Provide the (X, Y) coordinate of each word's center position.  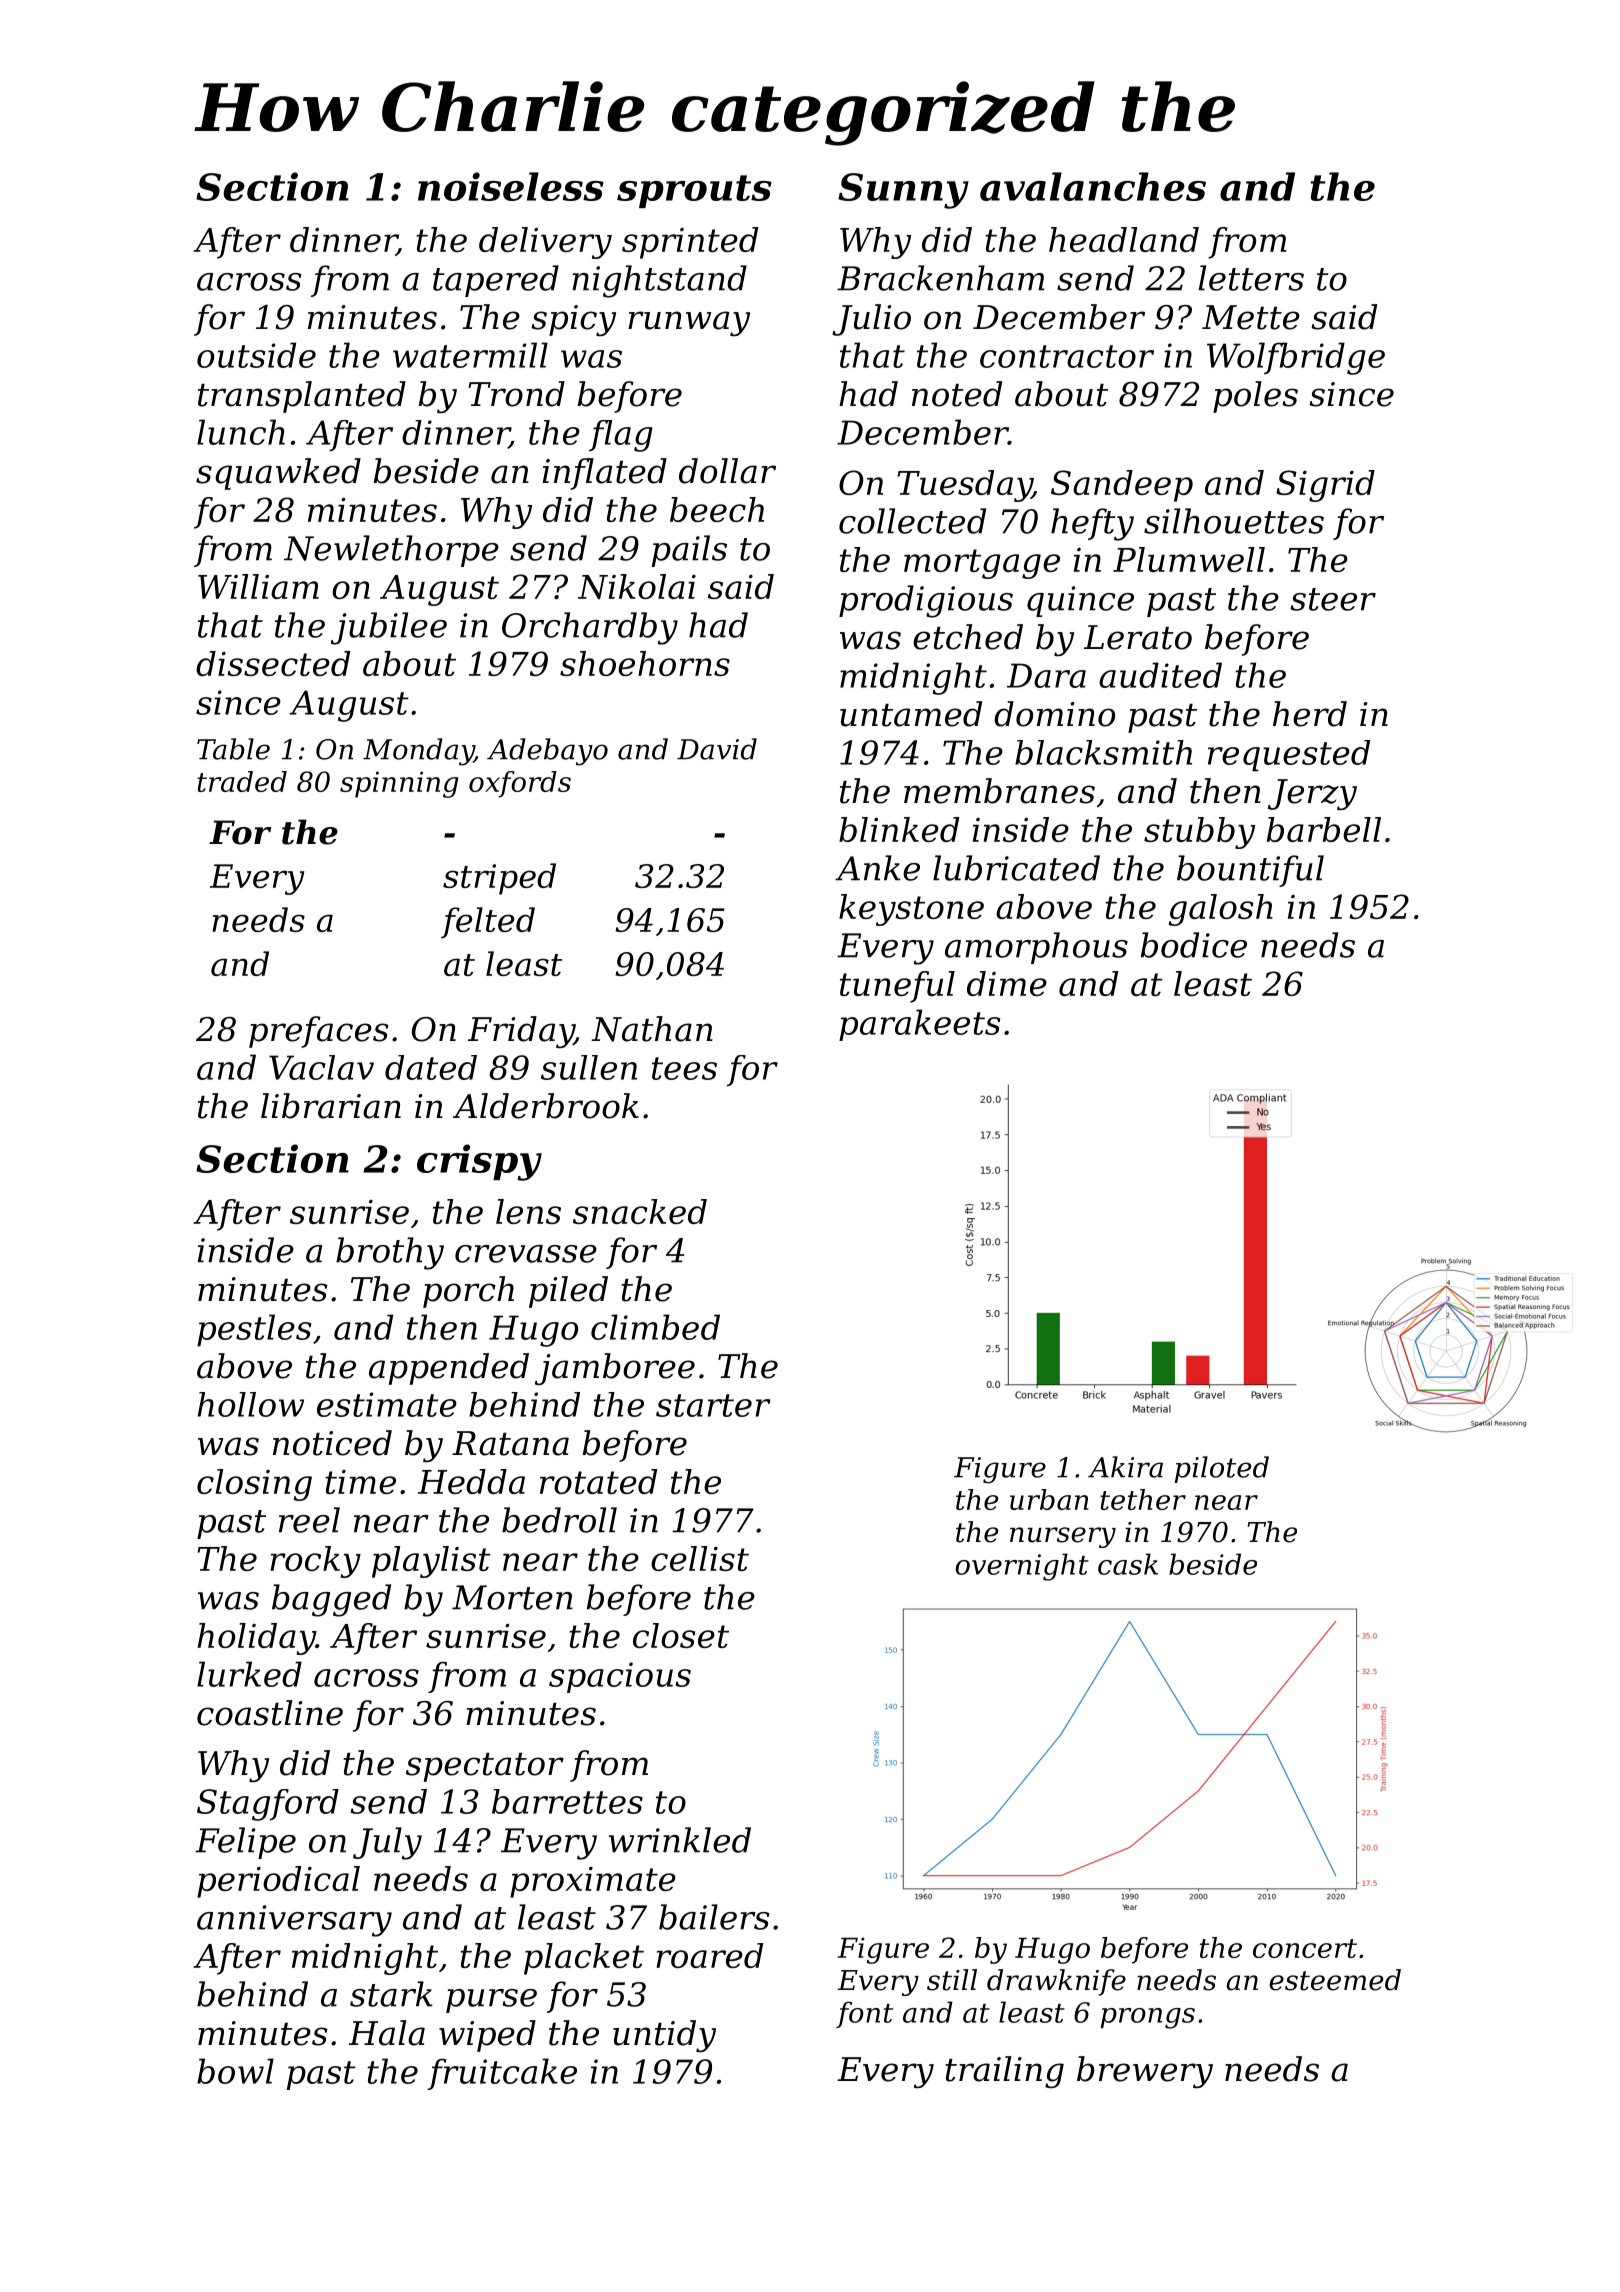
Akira (1125, 1467)
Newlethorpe (391, 551)
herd (1310, 714)
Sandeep (1122, 486)
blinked (899, 829)
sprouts (694, 191)
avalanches (1093, 186)
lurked (249, 1674)
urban (1049, 1499)
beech (717, 509)
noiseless (511, 186)
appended (449, 1369)
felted (488, 923)
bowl (235, 2071)
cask (1128, 1564)
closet (681, 1635)
